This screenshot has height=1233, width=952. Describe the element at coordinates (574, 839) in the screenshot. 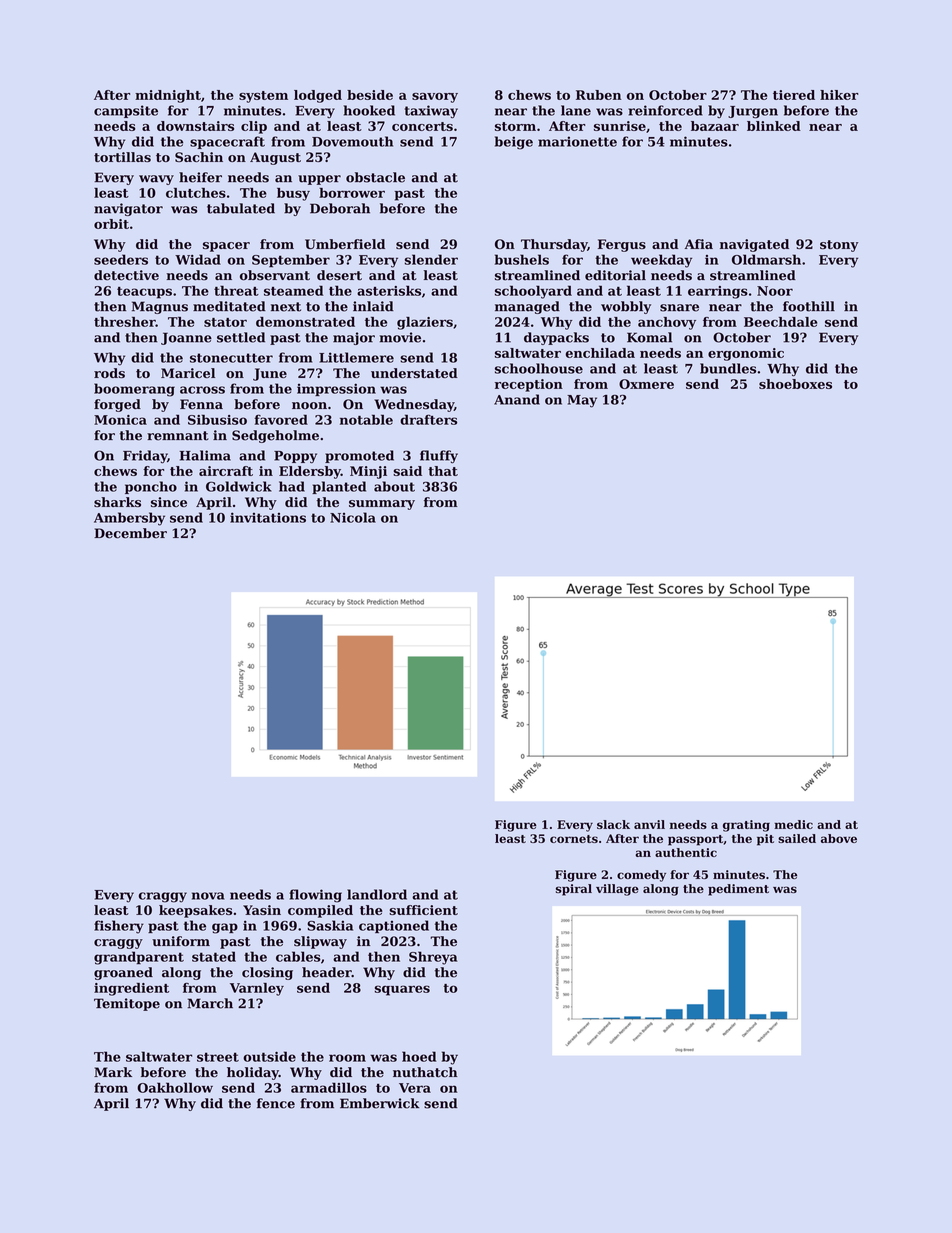

I see `cornets` at that location.
